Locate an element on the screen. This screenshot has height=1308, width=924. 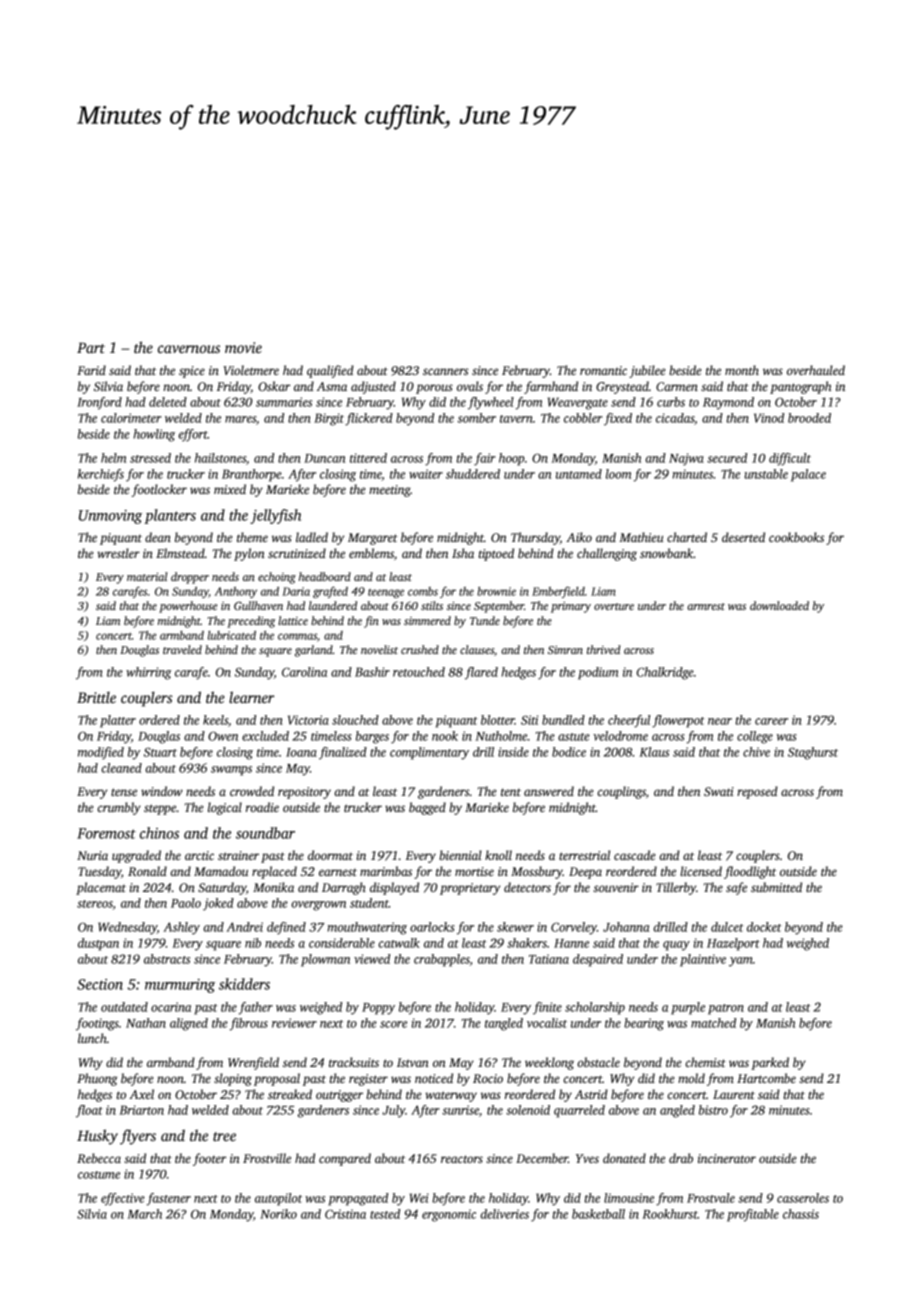
Rebecca is located at coordinates (99, 1158).
